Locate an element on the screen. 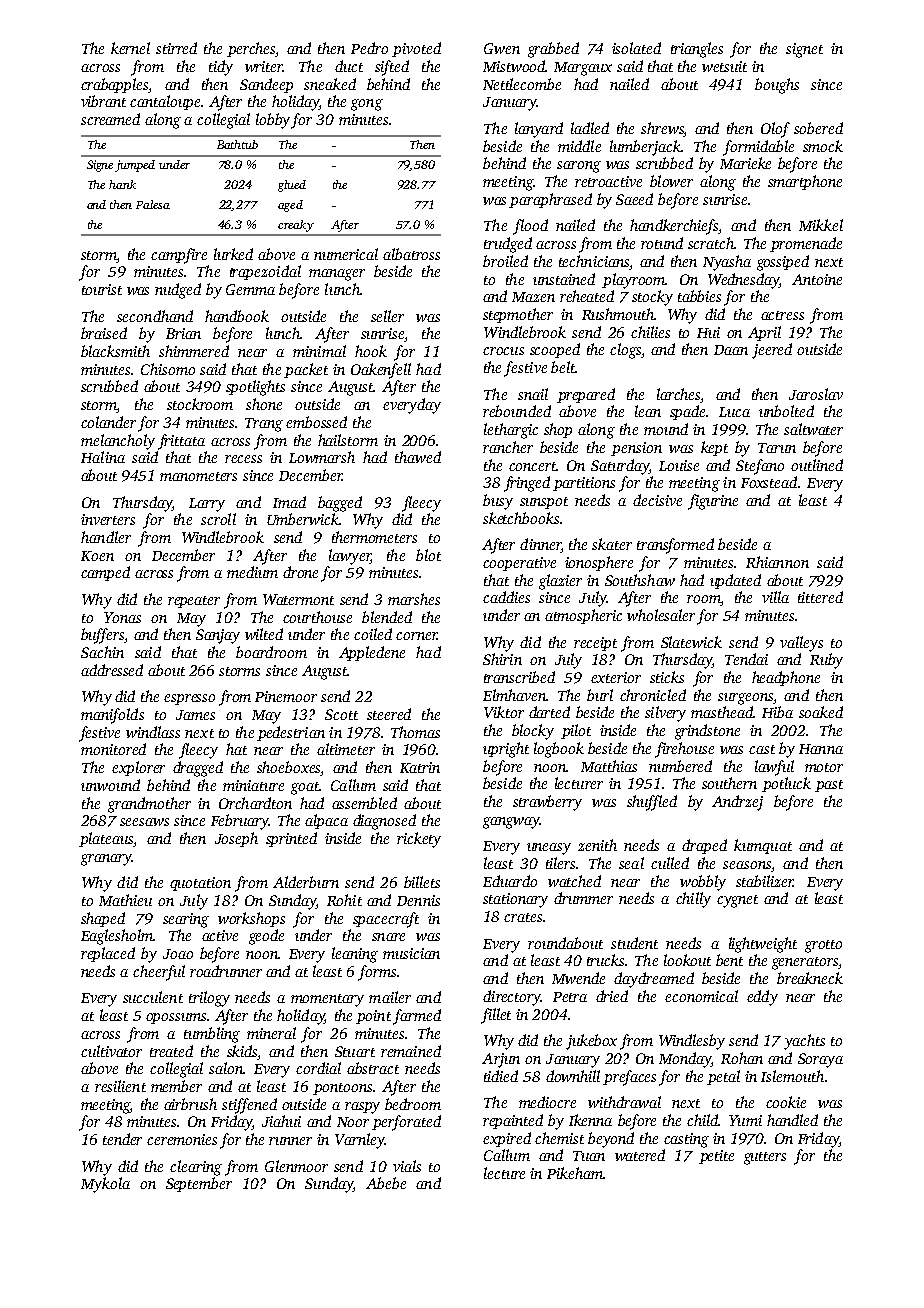 This screenshot has height=1308, width=924. boughs is located at coordinates (777, 86).
